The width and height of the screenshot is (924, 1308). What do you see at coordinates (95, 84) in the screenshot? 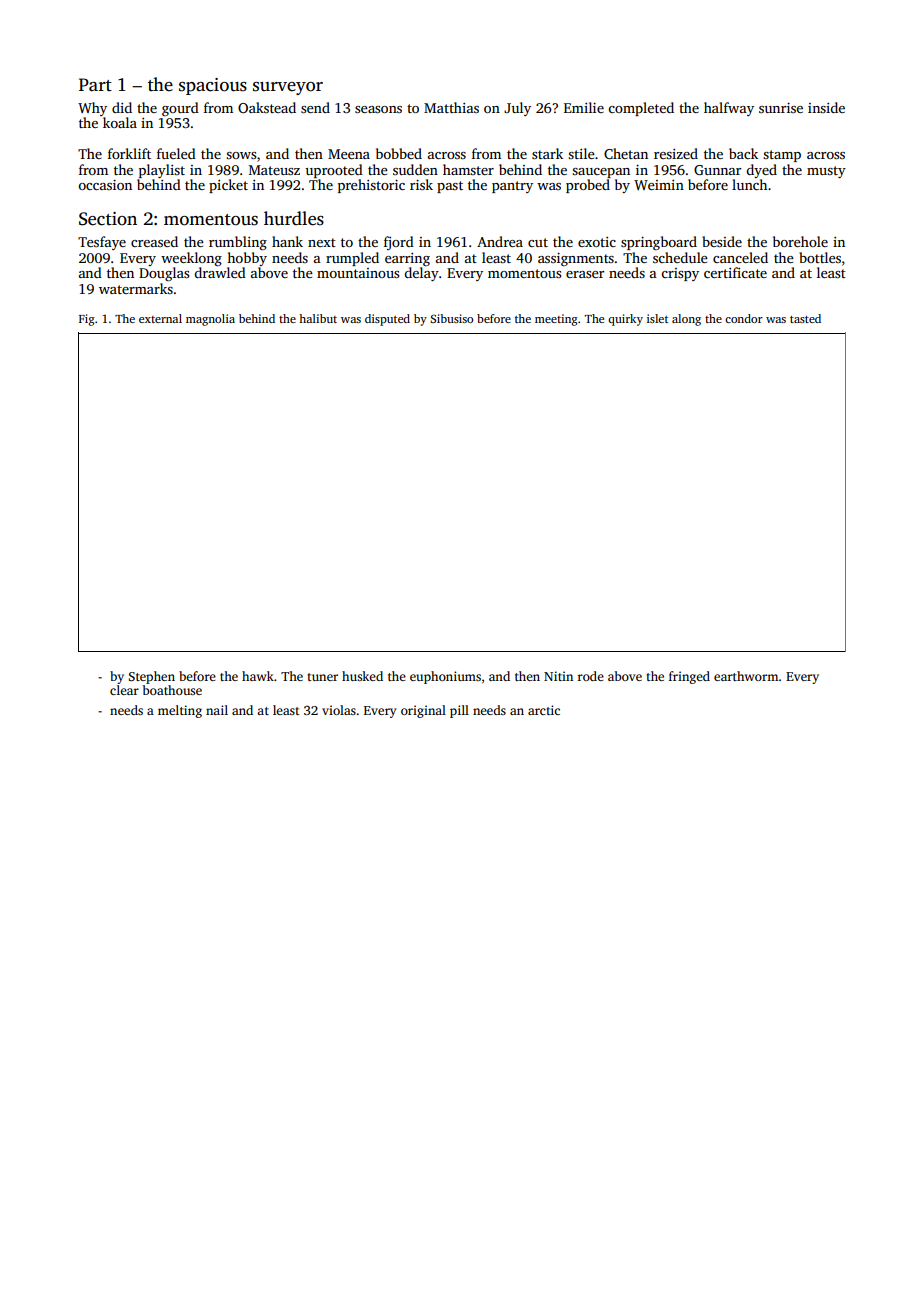
I see `Part` at bounding box center [95, 84].
